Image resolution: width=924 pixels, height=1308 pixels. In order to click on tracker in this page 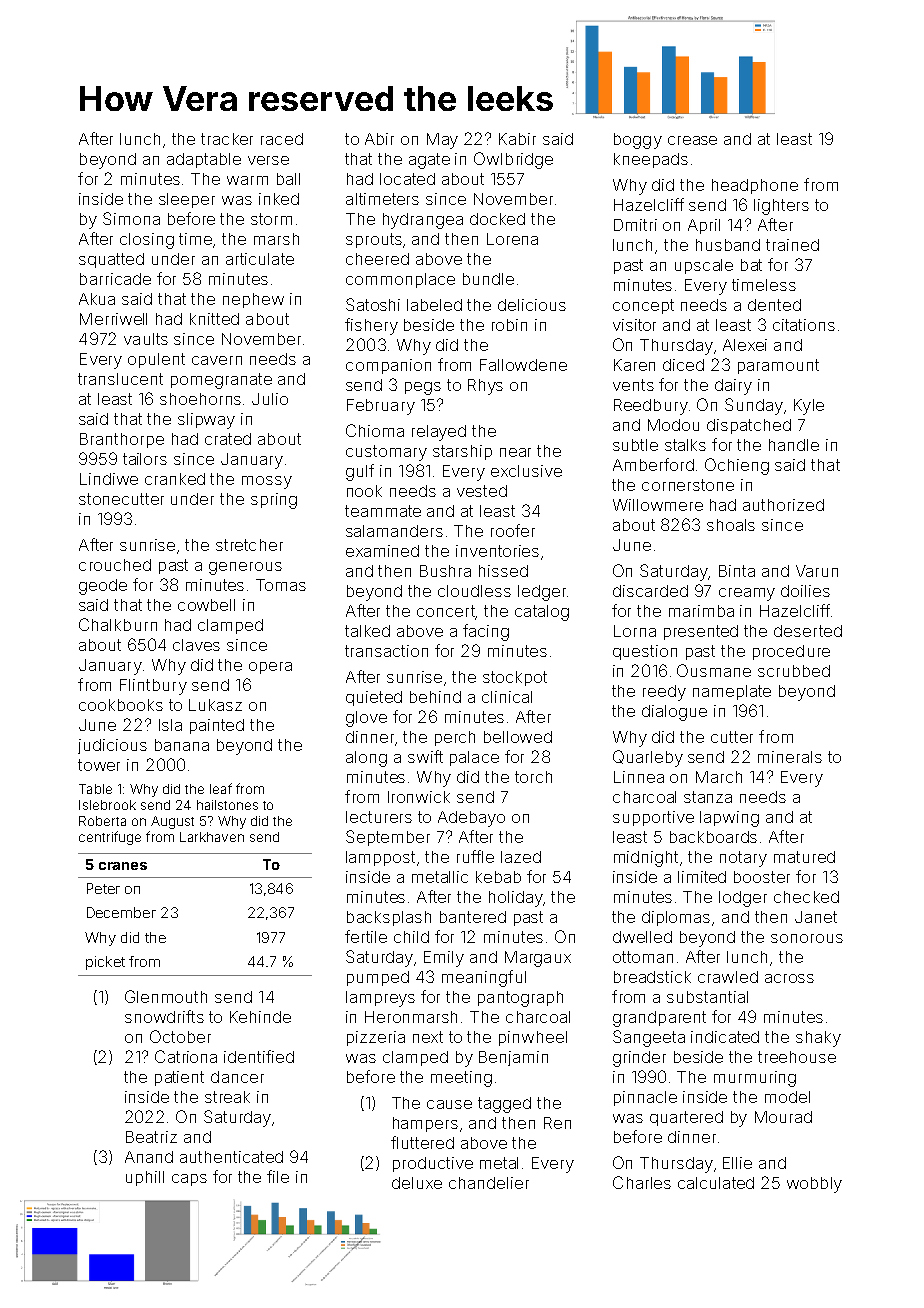, I will do `click(227, 139)`.
